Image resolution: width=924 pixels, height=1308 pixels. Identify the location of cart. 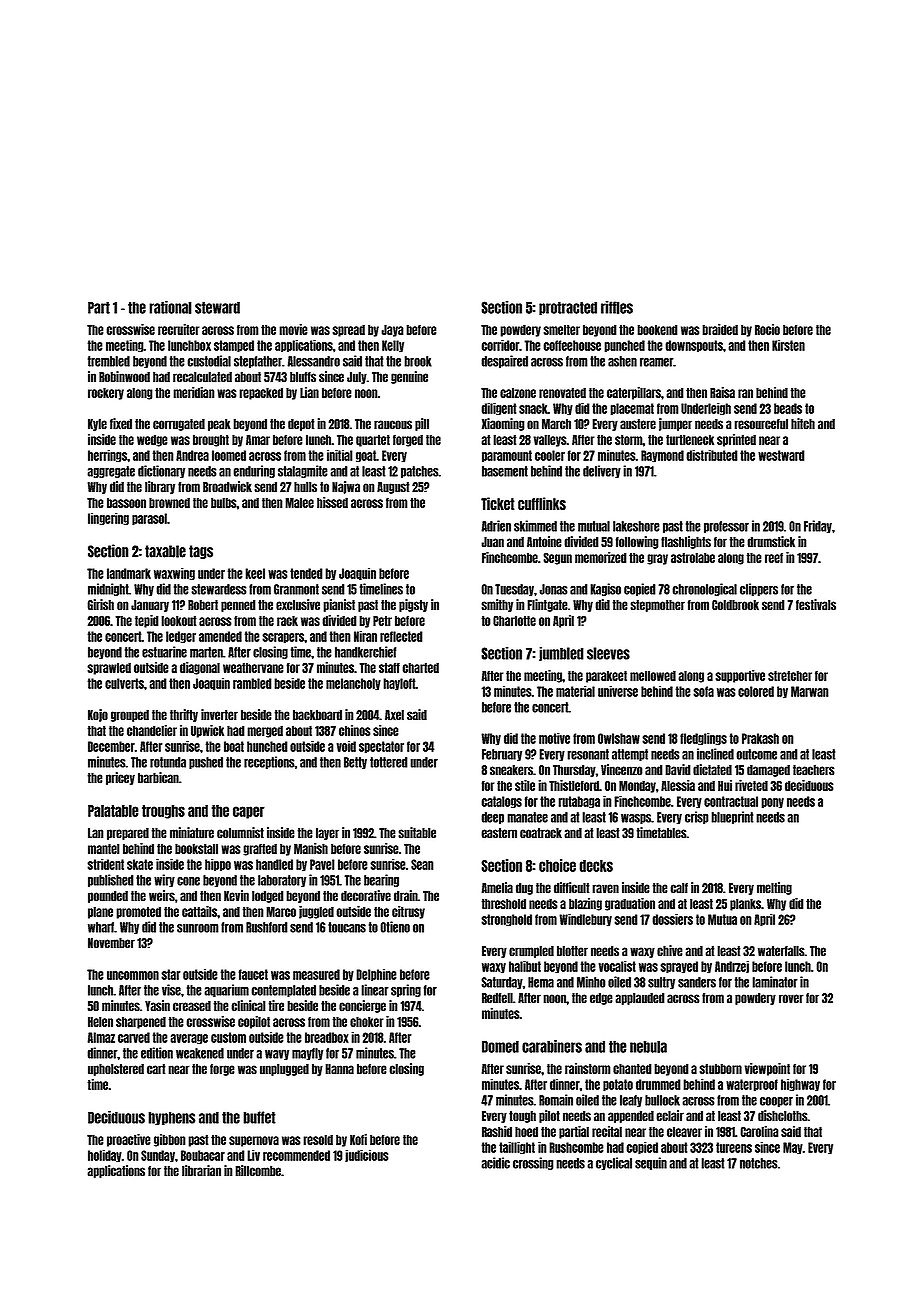
(156, 1069).
